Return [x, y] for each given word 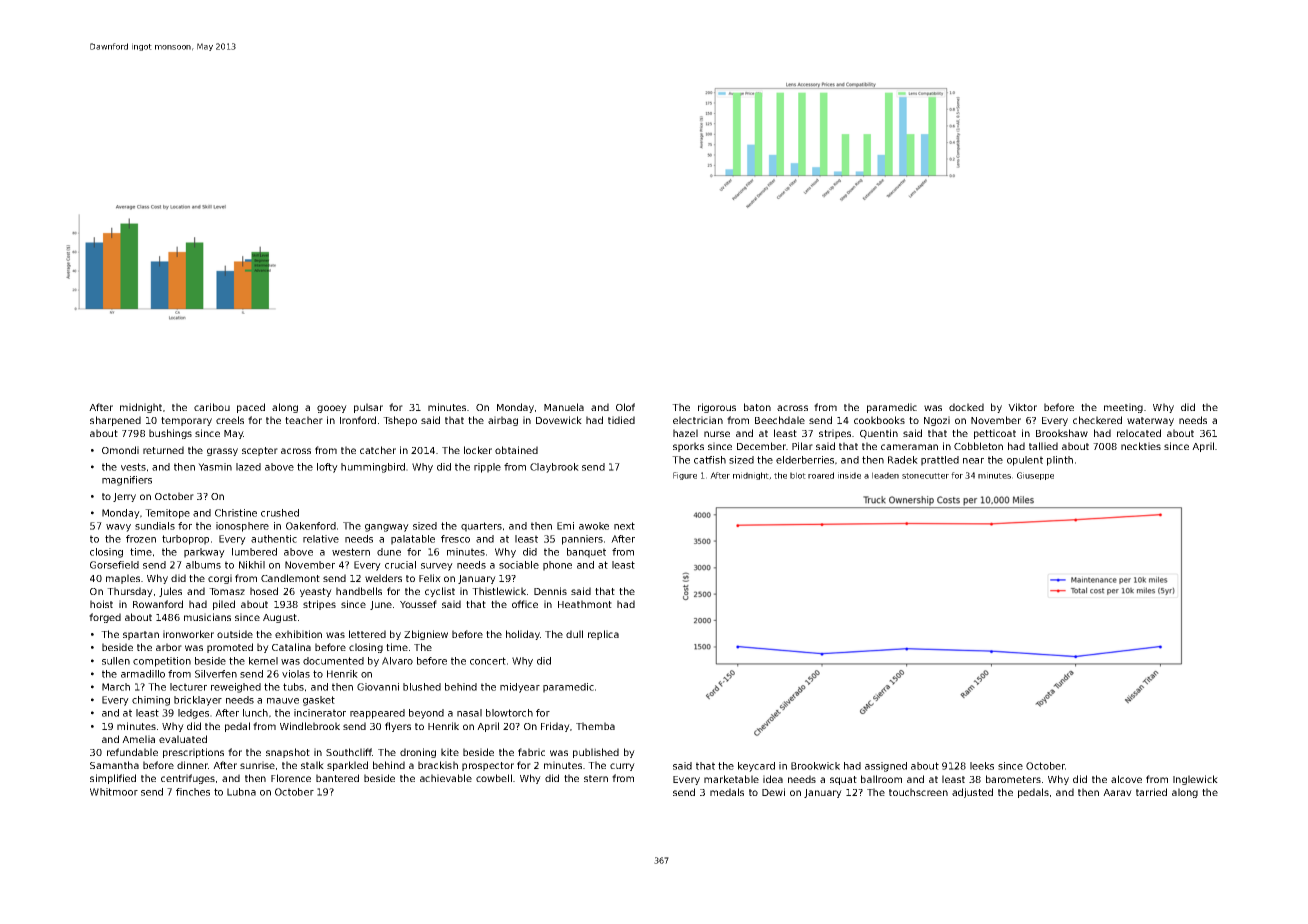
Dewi [773, 792]
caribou [212, 407]
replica [603, 635]
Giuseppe [1035, 476]
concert [488, 661]
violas [296, 674]
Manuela [564, 407]
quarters [481, 527]
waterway [1150, 421]
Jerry [124, 497]
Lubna [241, 792]
